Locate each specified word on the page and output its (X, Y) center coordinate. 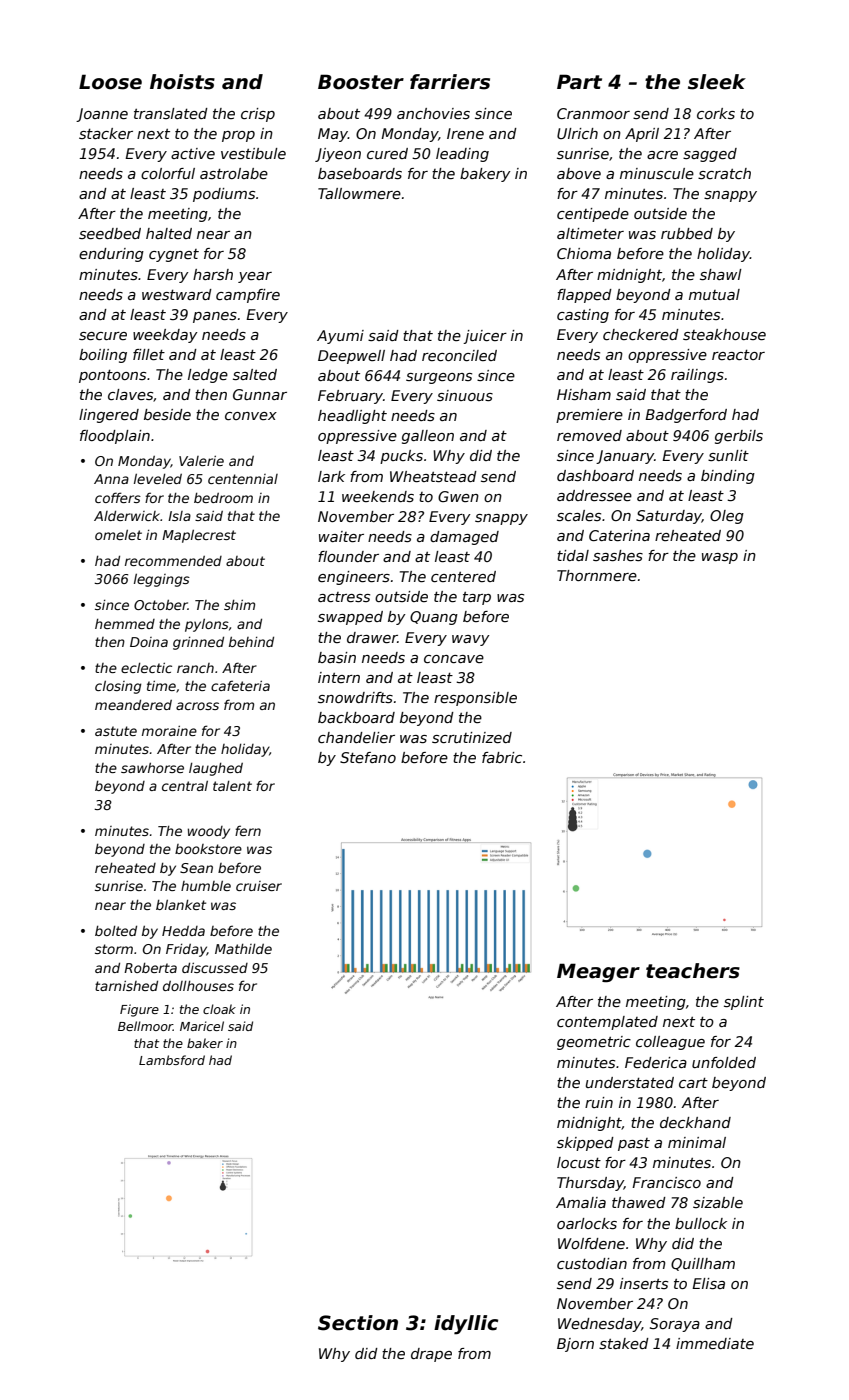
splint (744, 1003)
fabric (502, 757)
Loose (110, 82)
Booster (361, 82)
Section (358, 1323)
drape (431, 1355)
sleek (717, 82)
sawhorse (152, 768)
